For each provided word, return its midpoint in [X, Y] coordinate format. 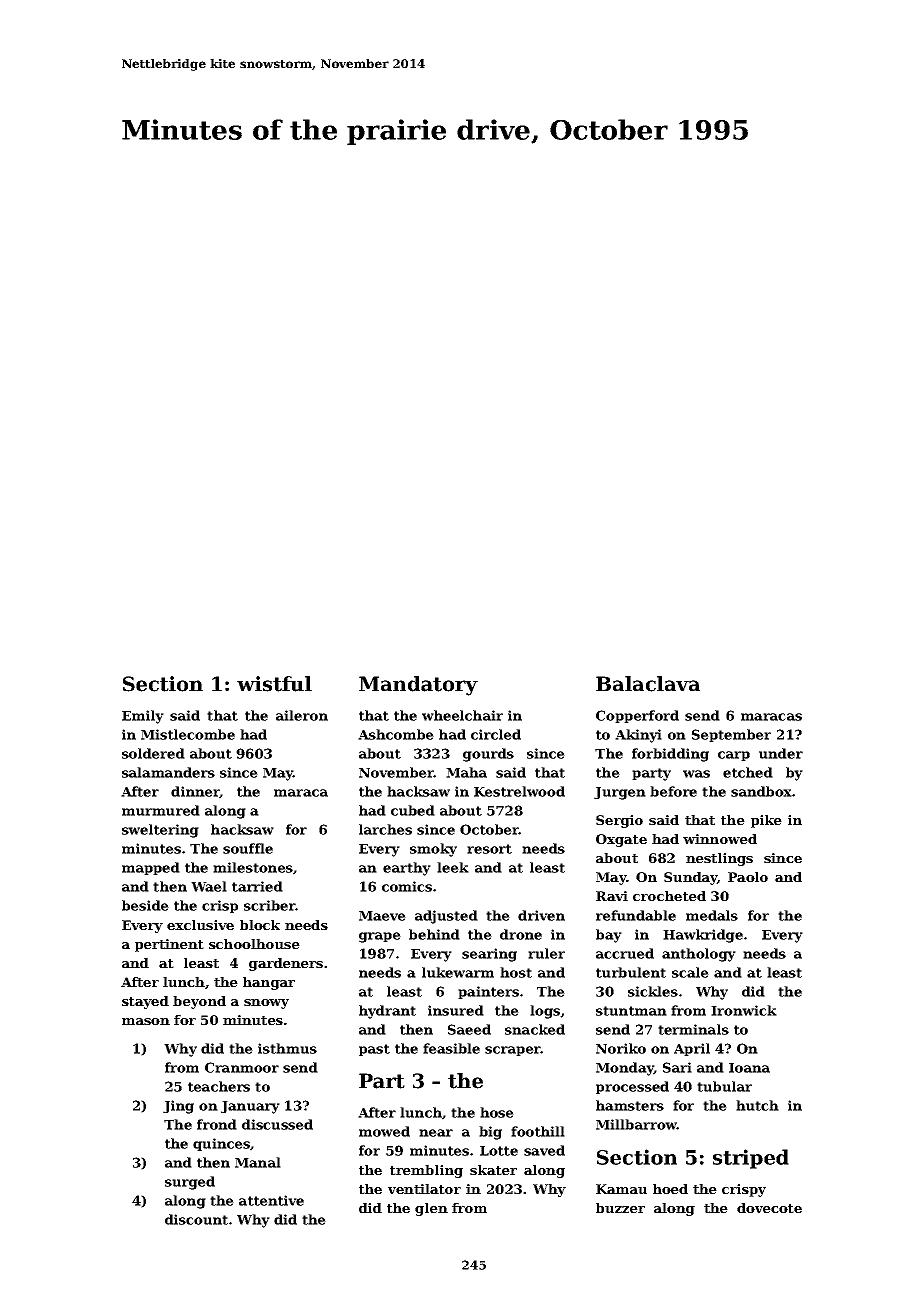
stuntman [631, 1011]
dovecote [769, 1208]
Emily [143, 717]
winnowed [720, 839]
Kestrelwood [519, 791]
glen [431, 1209]
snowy [266, 1004]
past [374, 1050]
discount [196, 1219]
